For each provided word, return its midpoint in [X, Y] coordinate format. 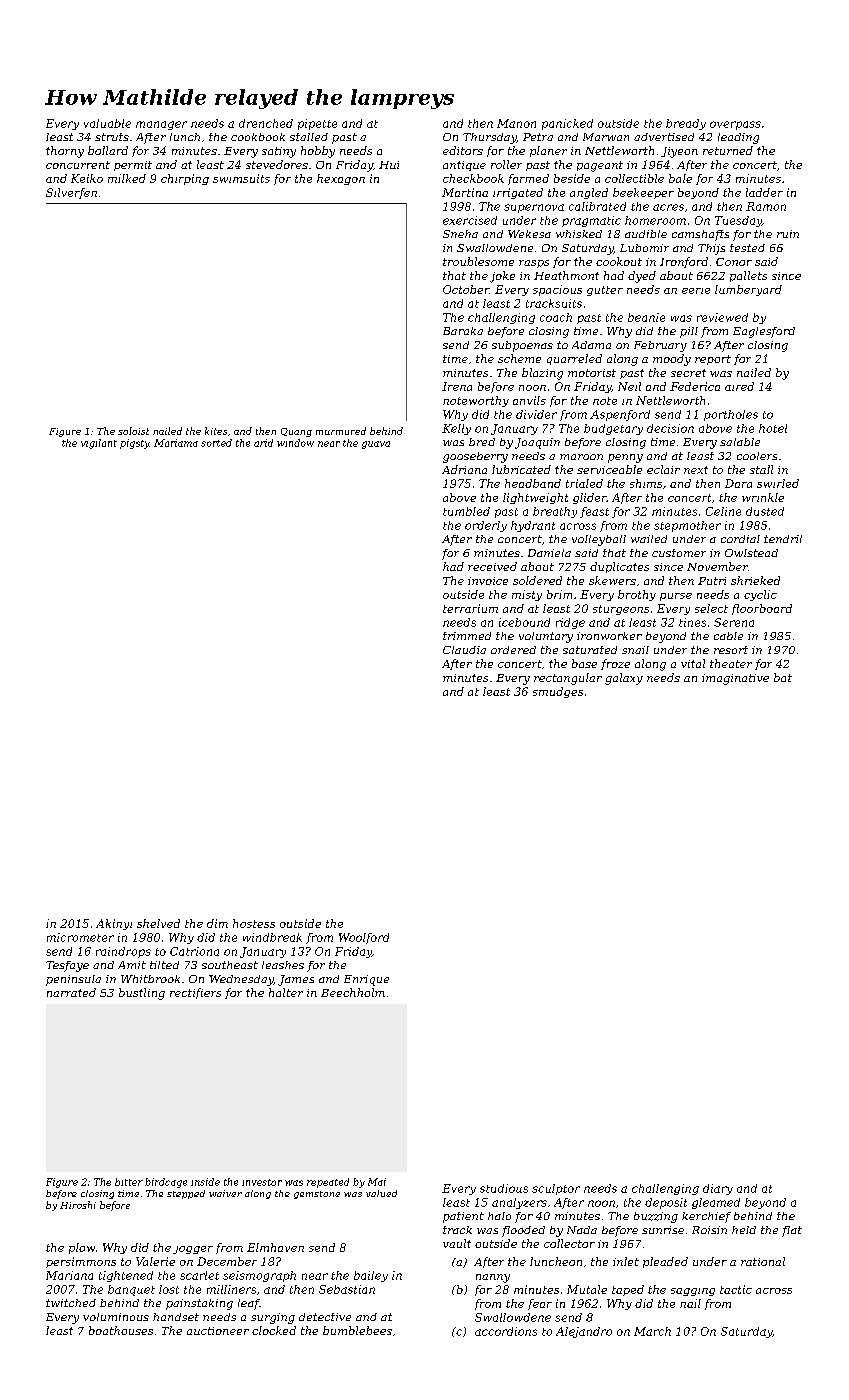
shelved [158, 923]
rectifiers [195, 993]
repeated [328, 1183]
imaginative [735, 679]
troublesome [478, 261]
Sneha [460, 234]
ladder [764, 192]
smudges [558, 692]
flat [792, 1231]
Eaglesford [764, 332]
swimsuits [241, 178]
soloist [133, 431]
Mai [377, 1182]
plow [82, 1248]
